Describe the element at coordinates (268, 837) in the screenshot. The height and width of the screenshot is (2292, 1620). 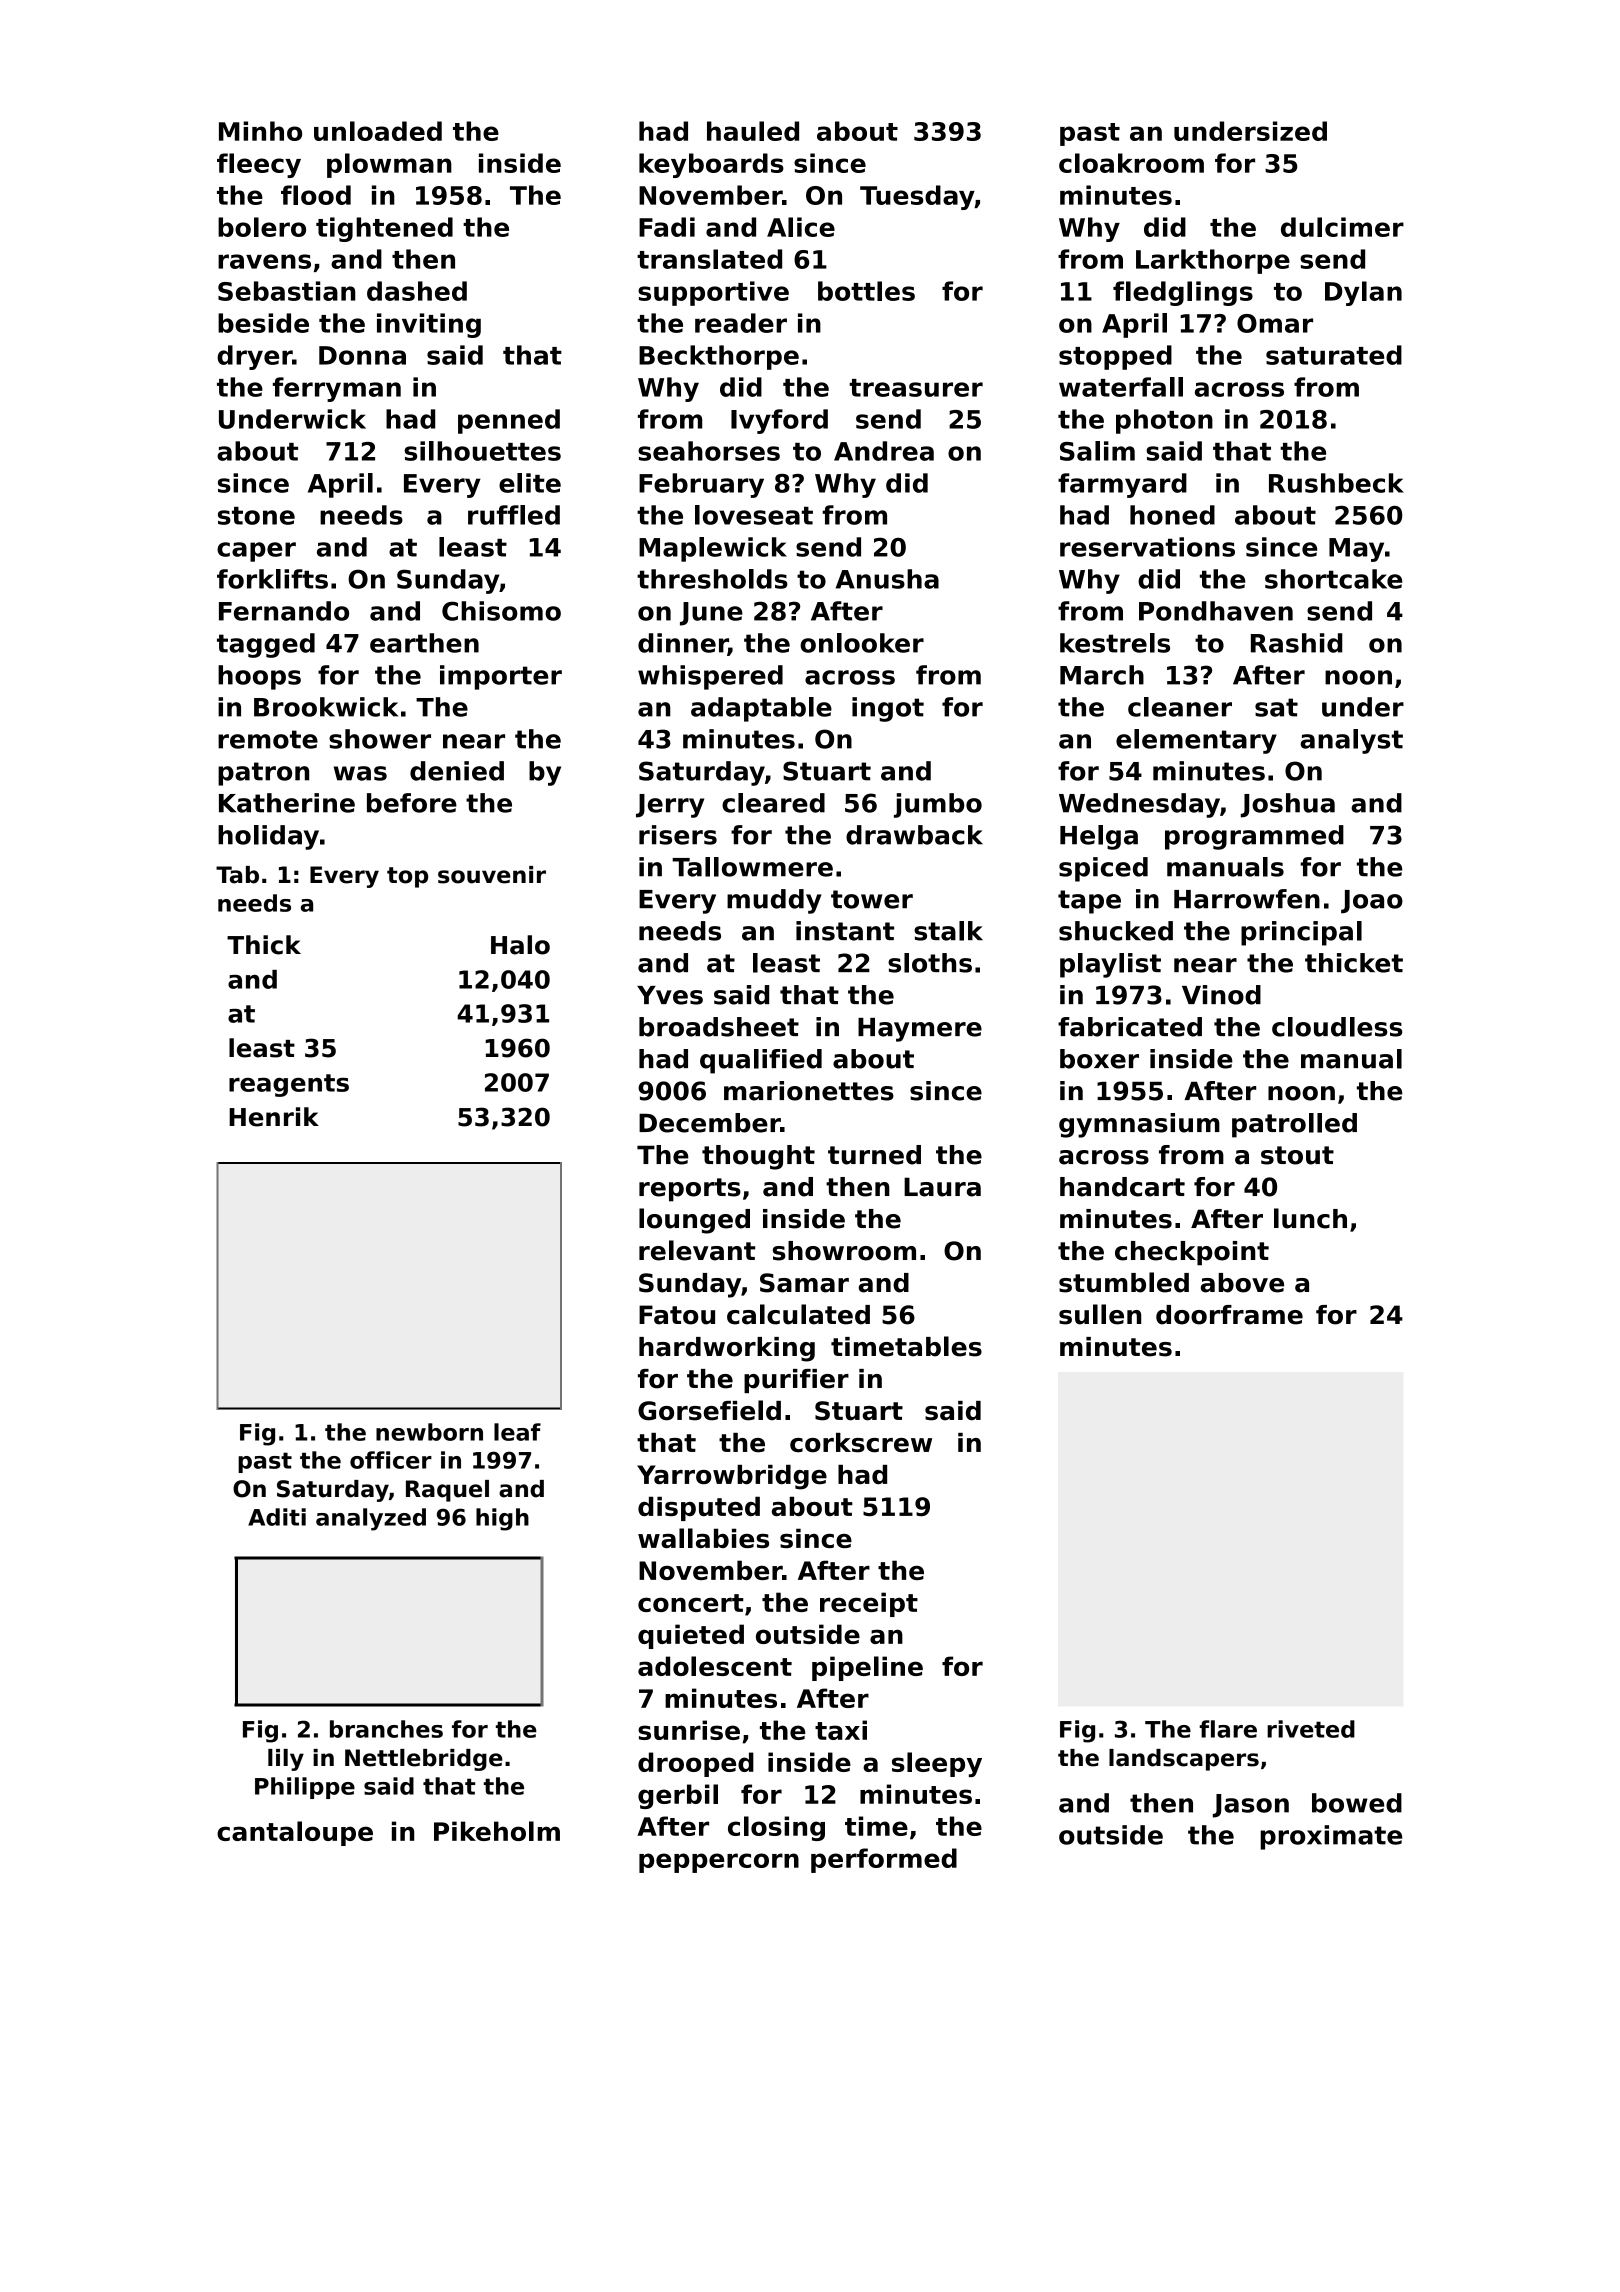
I see `holiday` at that location.
